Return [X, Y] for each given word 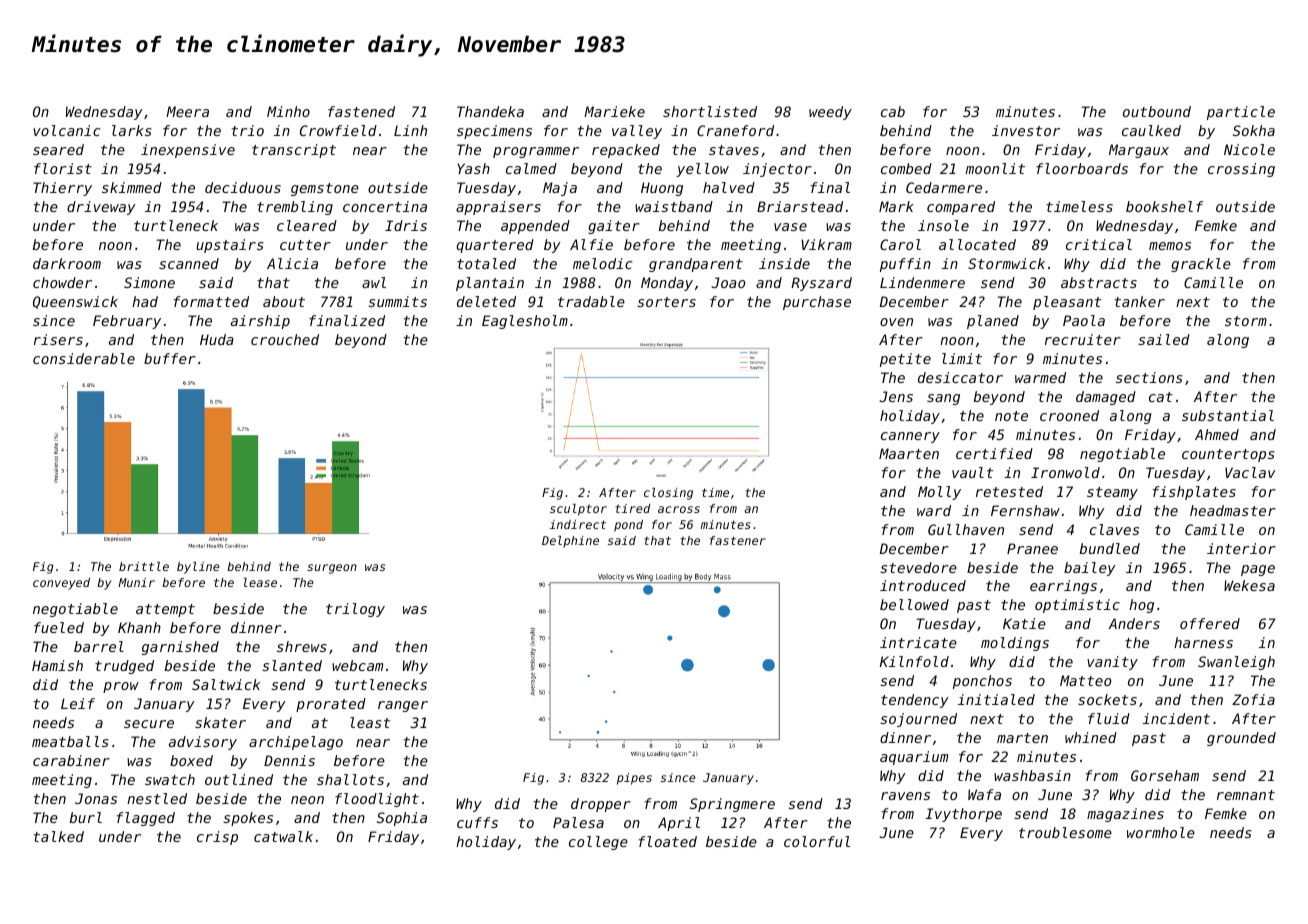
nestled [157, 798]
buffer [170, 358]
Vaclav [1250, 472]
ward [934, 510]
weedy [830, 113]
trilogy [355, 610]
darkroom [67, 263]
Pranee [1032, 548]
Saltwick [226, 684]
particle [1241, 113]
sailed [1164, 339]
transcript [294, 151]
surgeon [332, 569]
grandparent [696, 265]
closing [668, 494]
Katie [1024, 623]
